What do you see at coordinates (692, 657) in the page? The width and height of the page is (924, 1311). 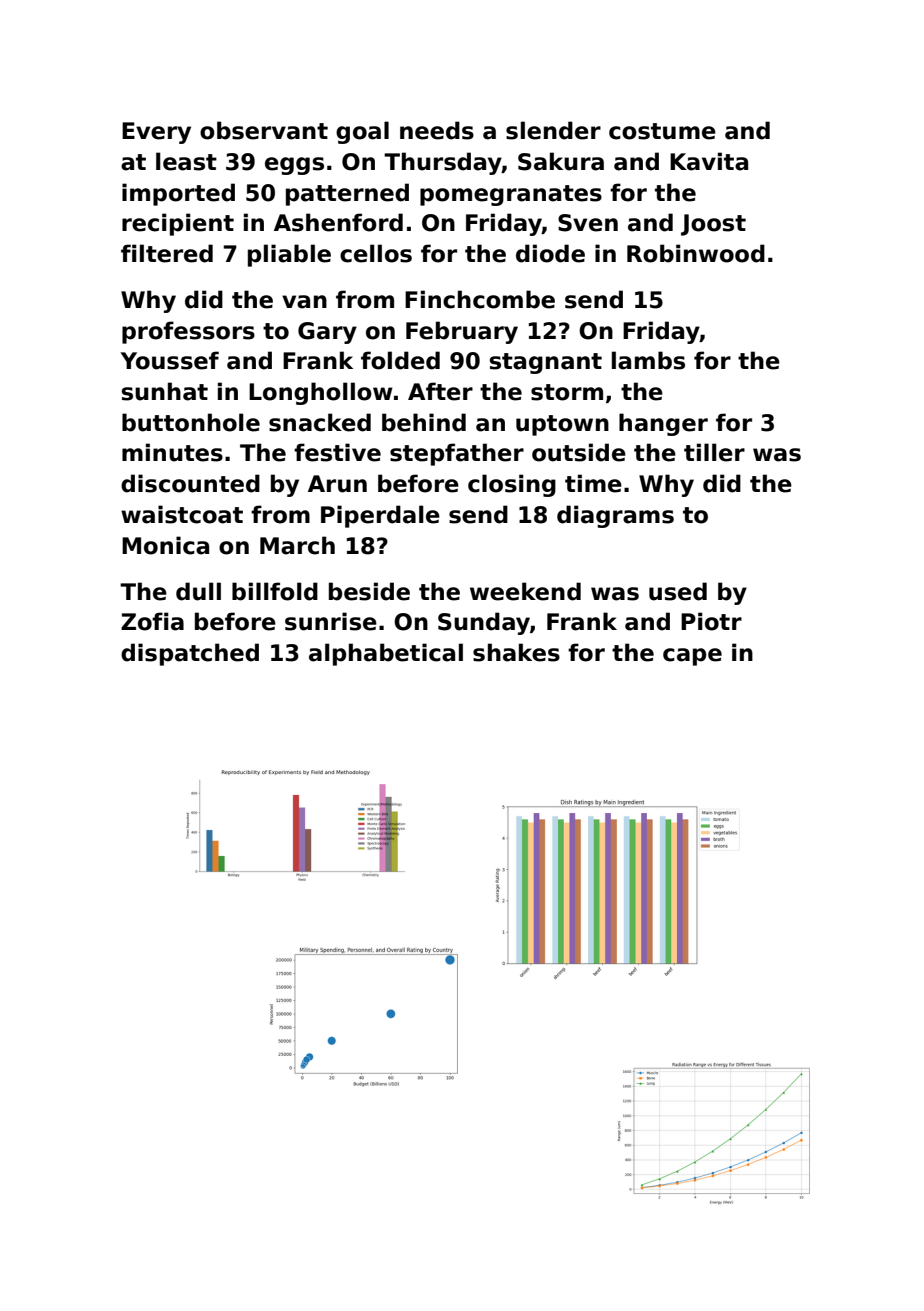 I see `cape` at bounding box center [692, 657].
